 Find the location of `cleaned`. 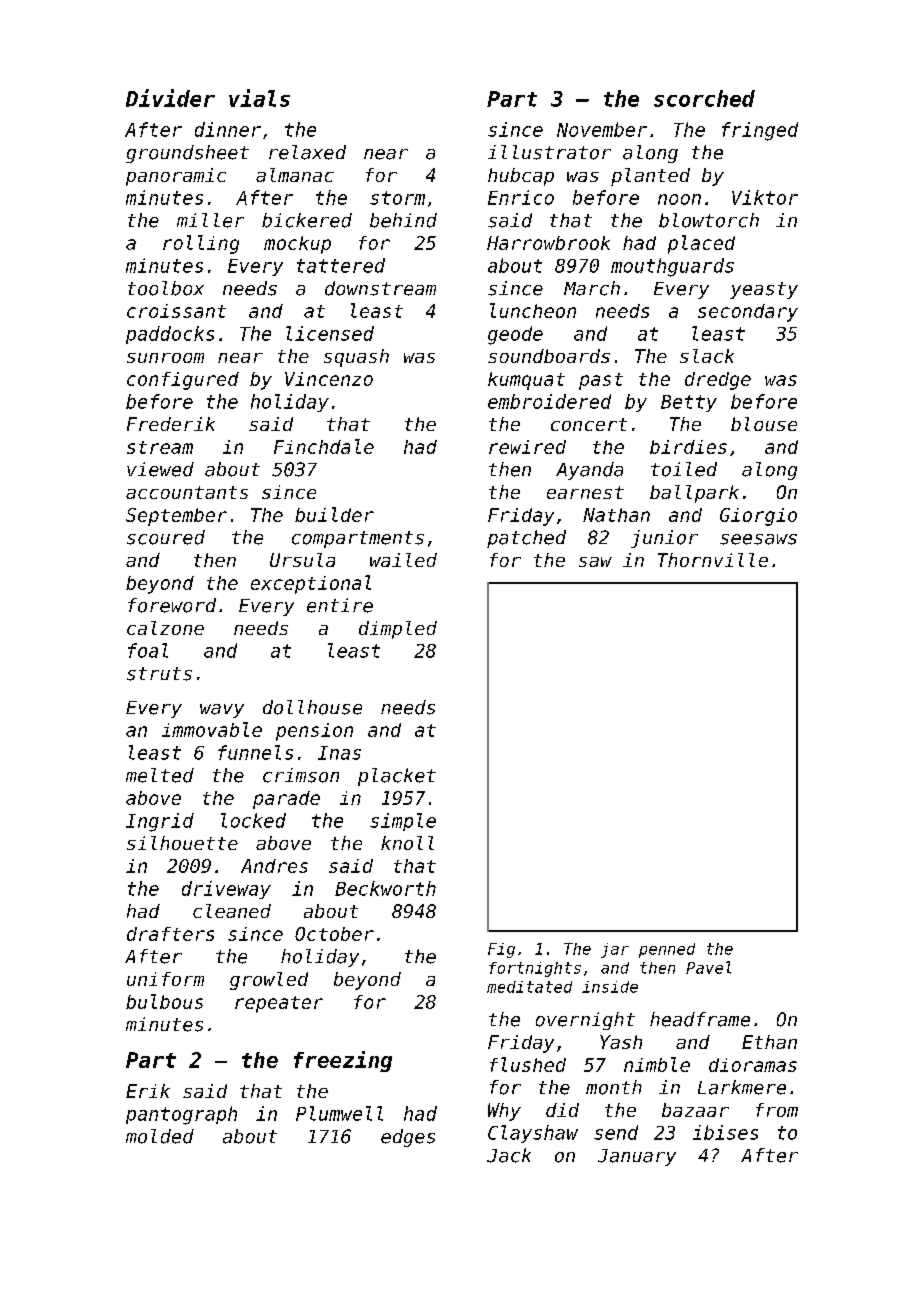

cleaned is located at coordinates (232, 911).
